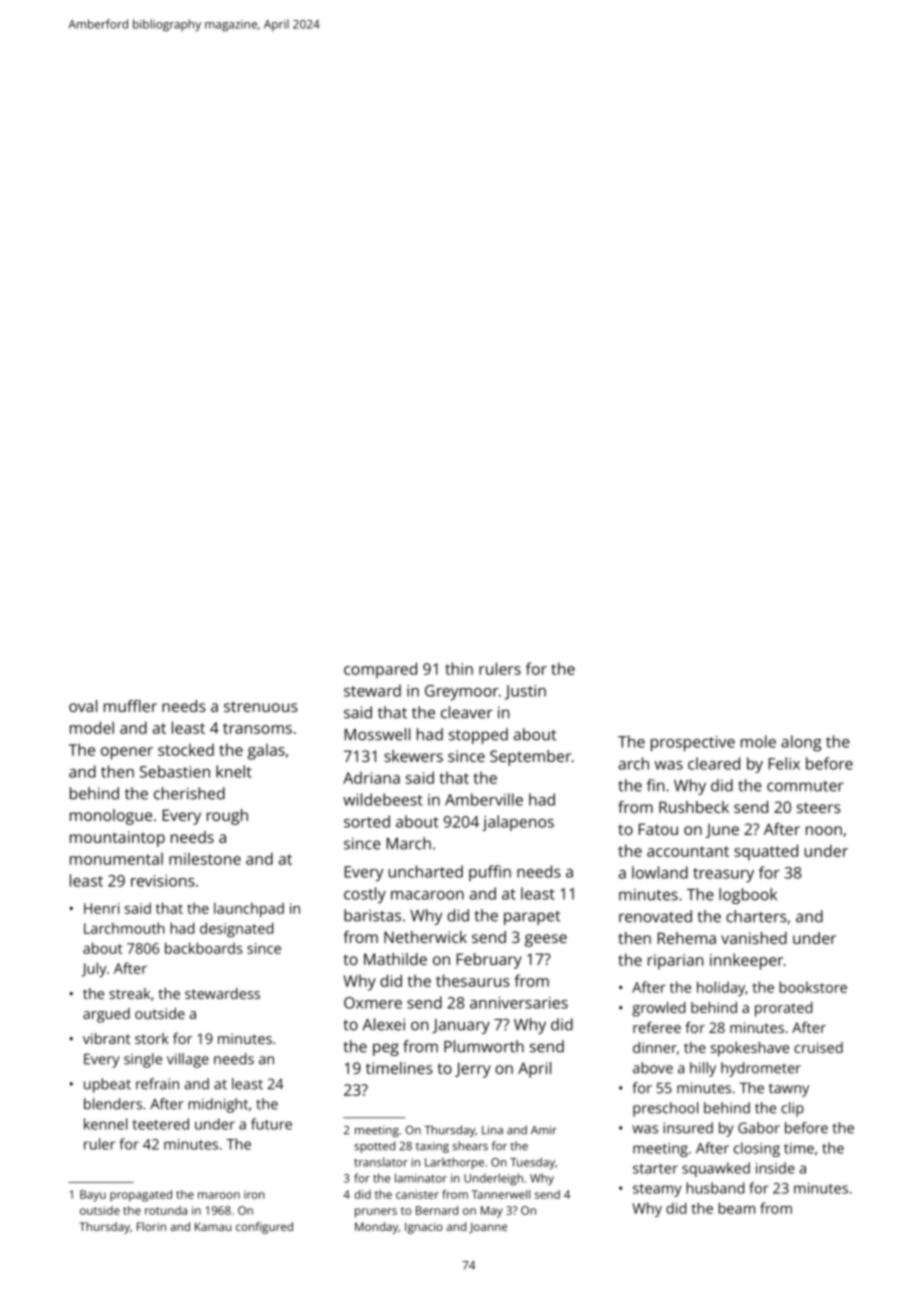  Describe the element at coordinates (801, 743) in the screenshot. I see `along` at that location.
